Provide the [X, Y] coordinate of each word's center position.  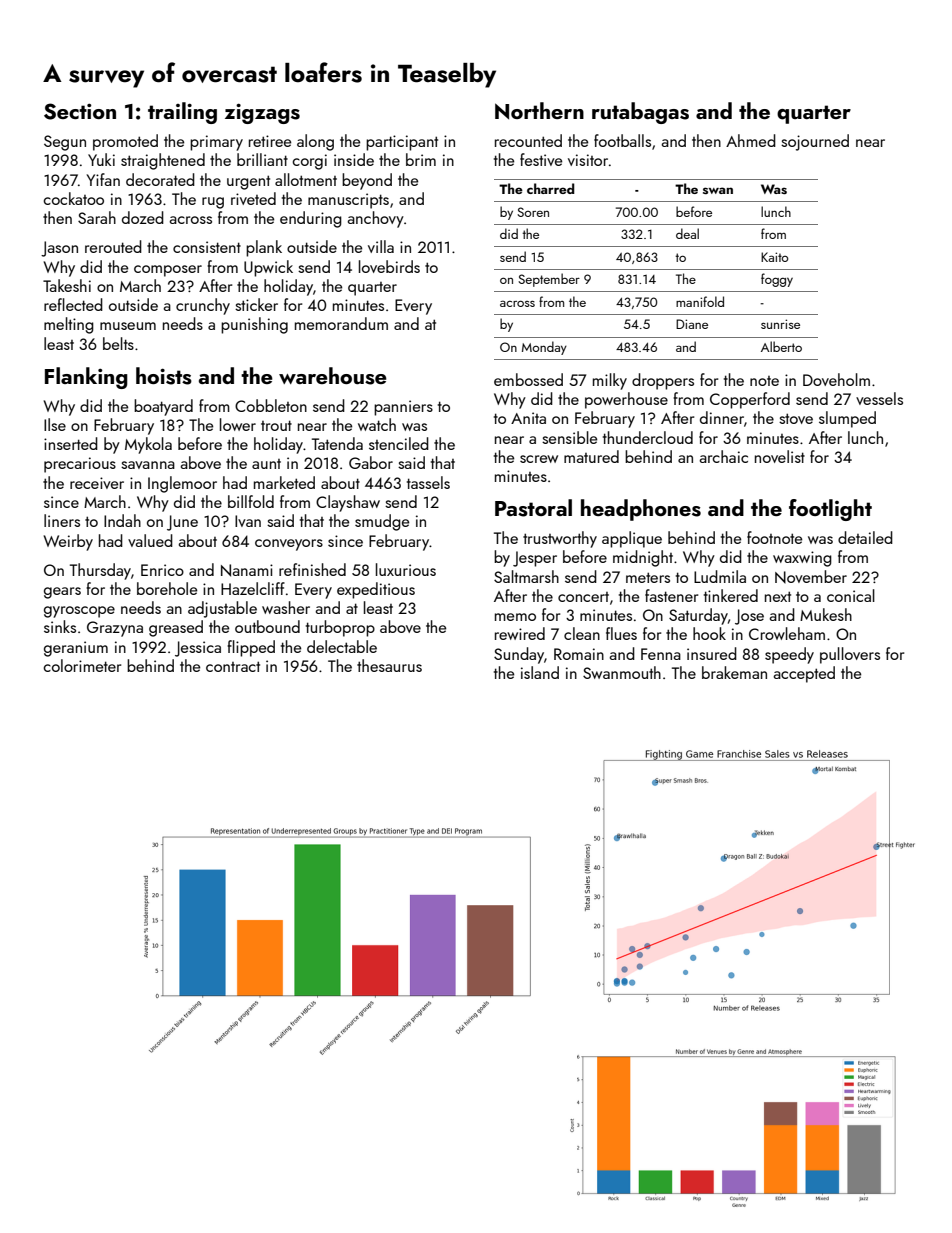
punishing [254, 325]
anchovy [375, 219]
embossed [528, 379]
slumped [847, 419]
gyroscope [79, 612]
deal [687, 233]
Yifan [103, 179]
